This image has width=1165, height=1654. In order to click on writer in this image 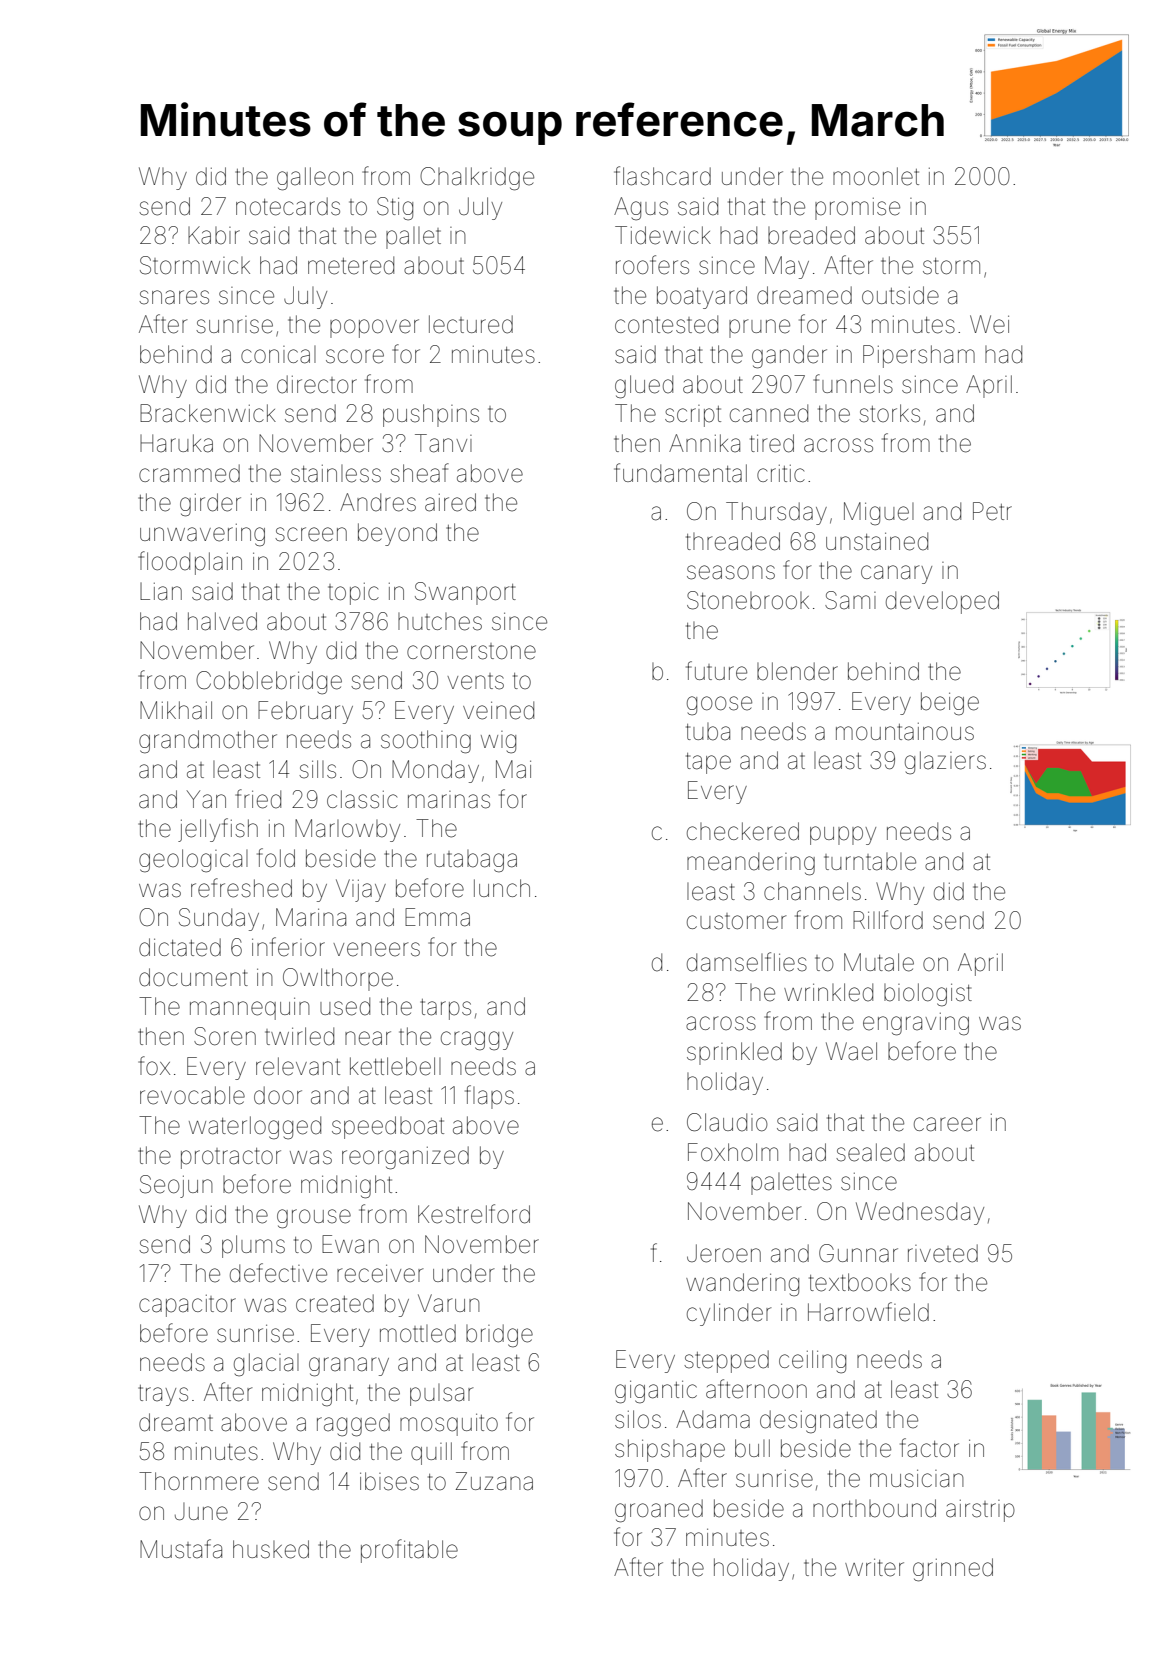, I will do `click(874, 1567)`.
